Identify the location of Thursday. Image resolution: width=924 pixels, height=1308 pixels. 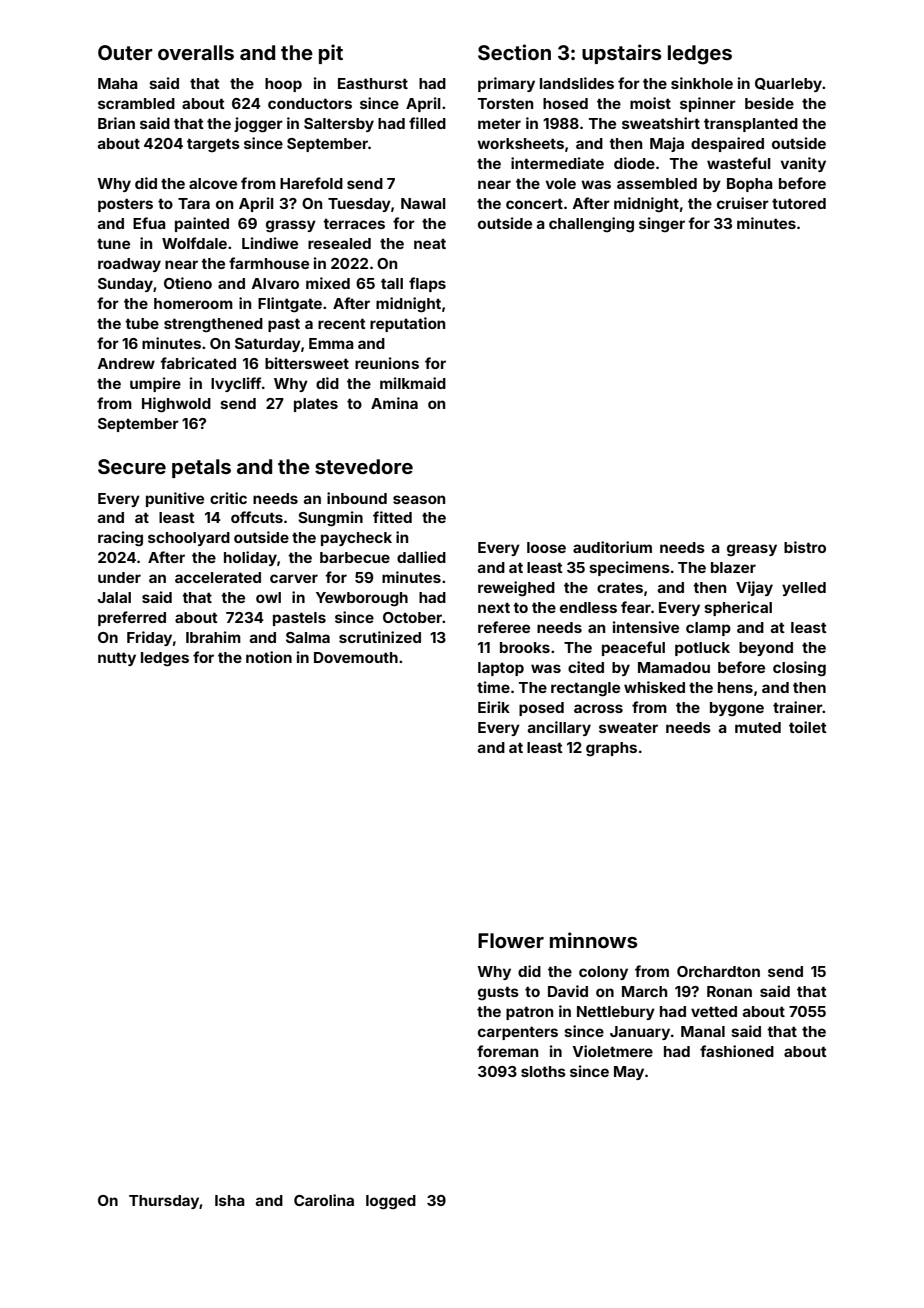
(164, 1202).
